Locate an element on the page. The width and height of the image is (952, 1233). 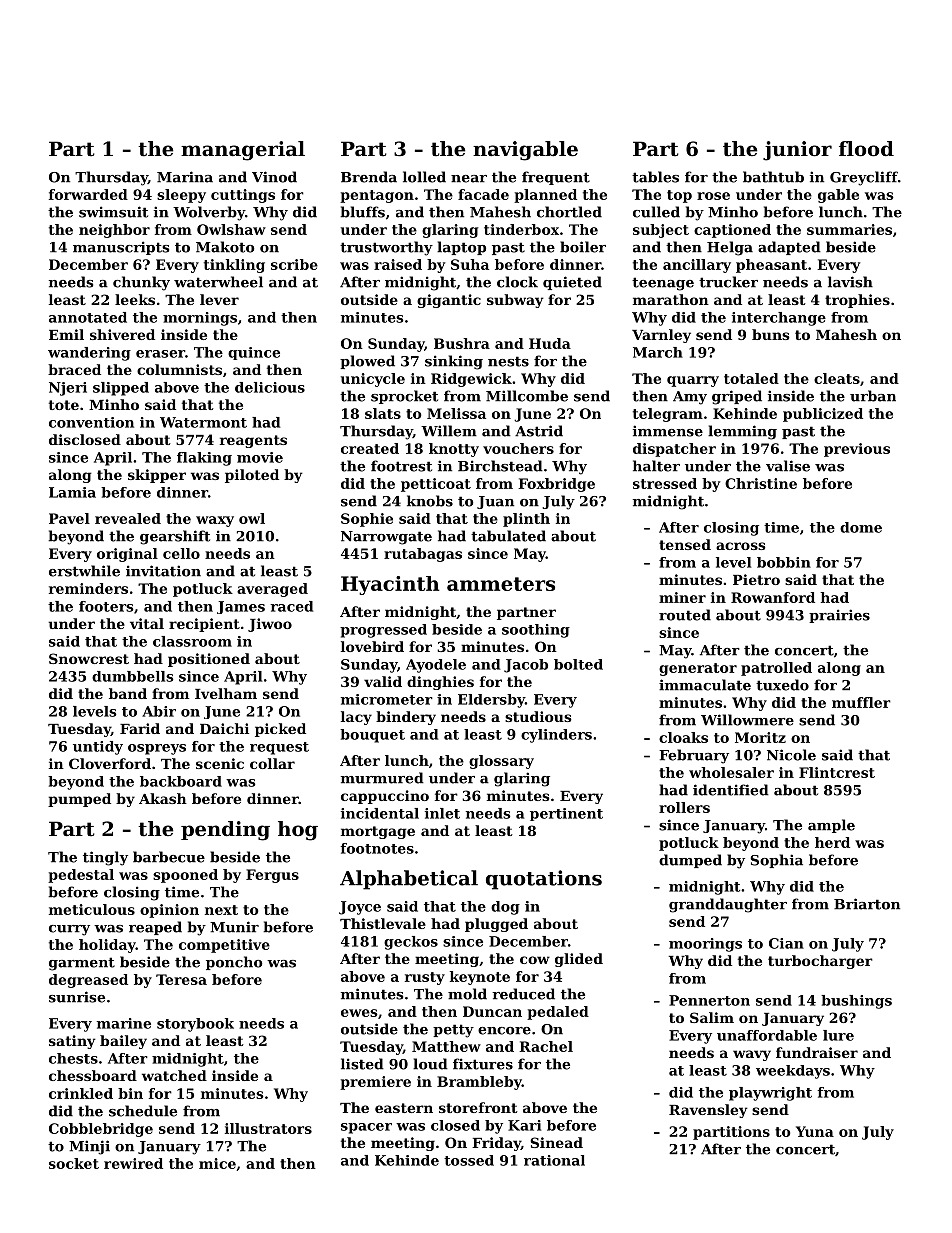
rewired is located at coordinates (133, 1163).
